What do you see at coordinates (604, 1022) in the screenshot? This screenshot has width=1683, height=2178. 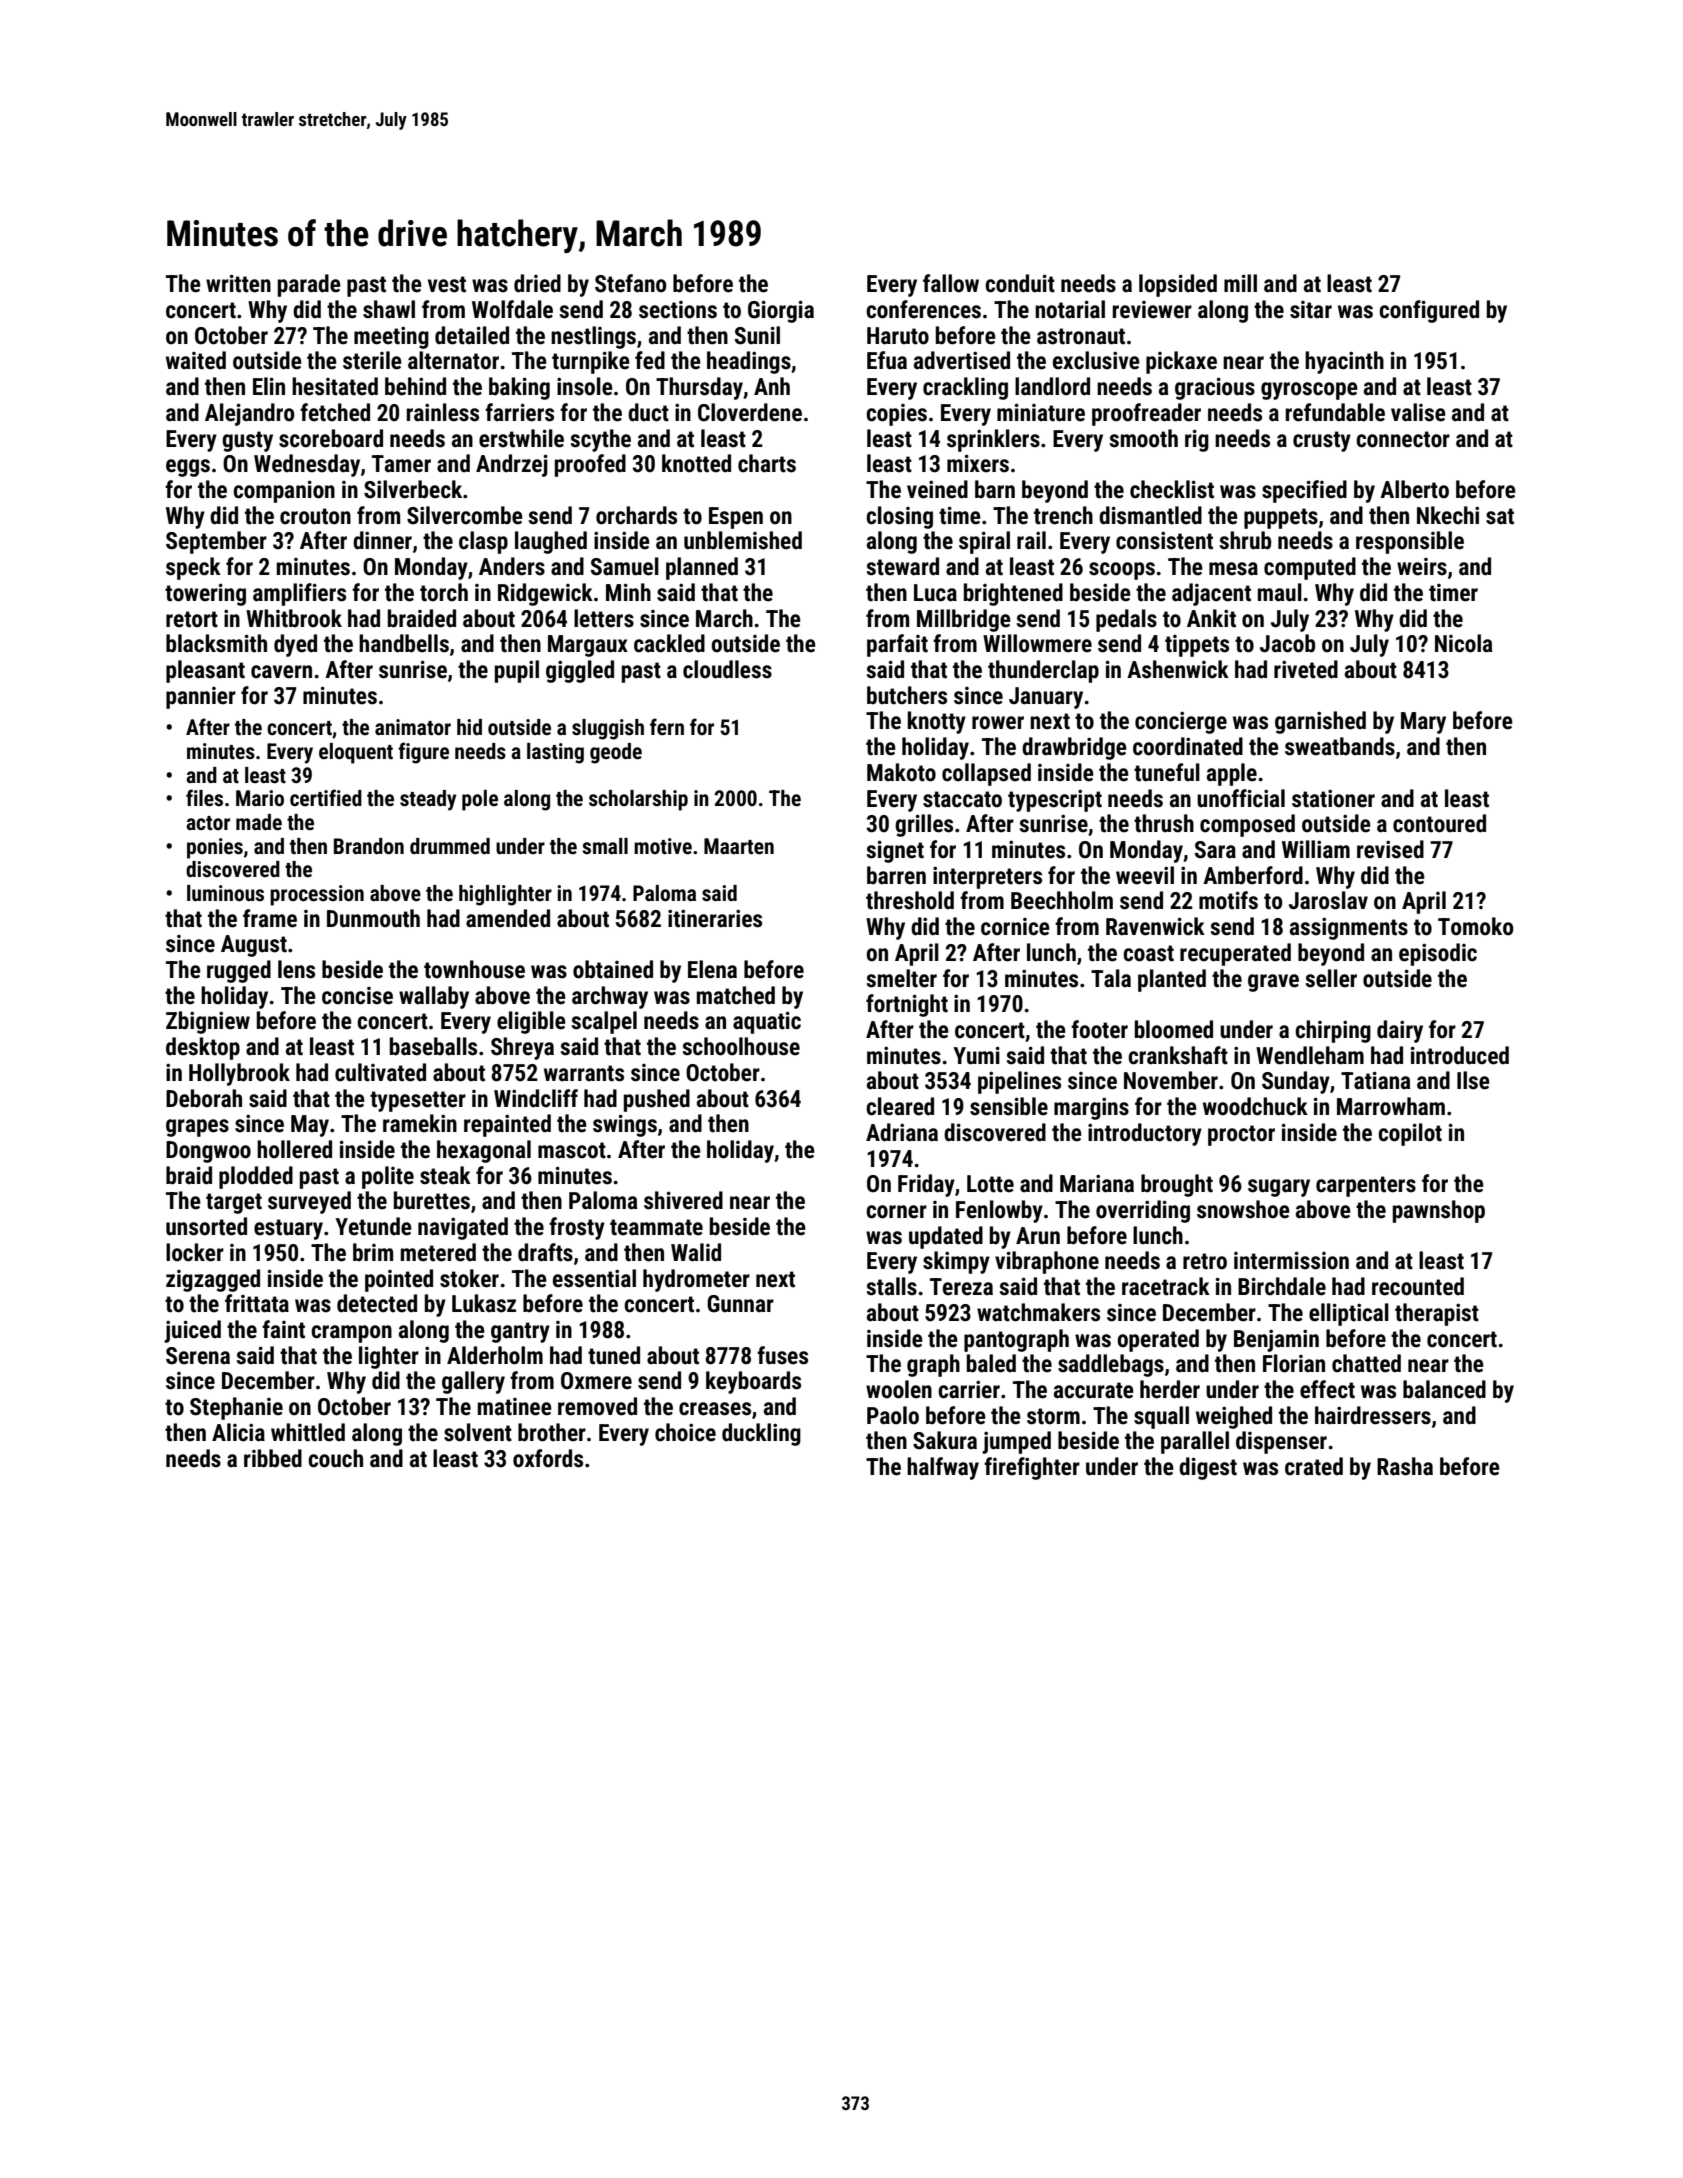 I see `scalpel` at bounding box center [604, 1022].
